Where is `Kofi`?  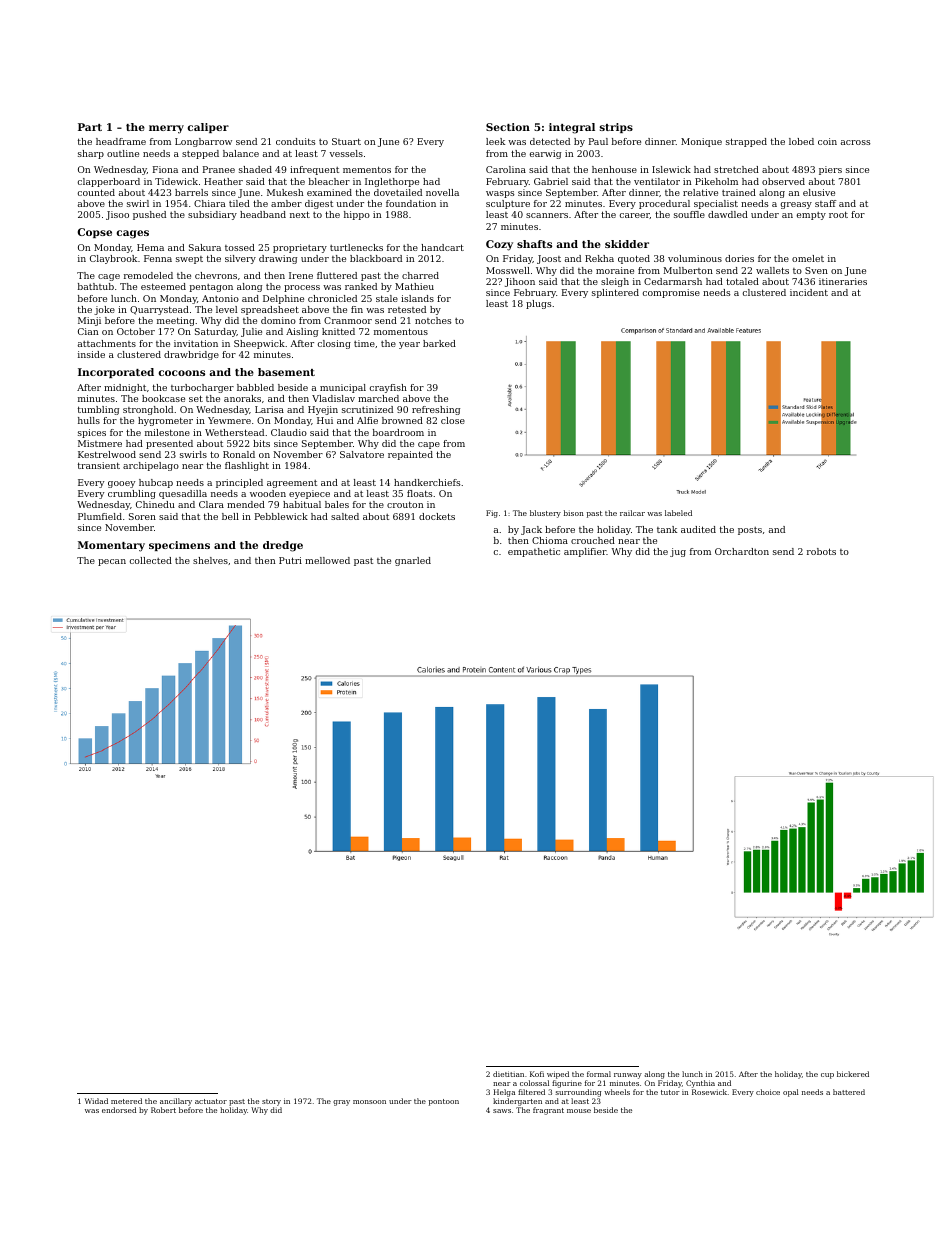 Kofi is located at coordinates (537, 1074).
